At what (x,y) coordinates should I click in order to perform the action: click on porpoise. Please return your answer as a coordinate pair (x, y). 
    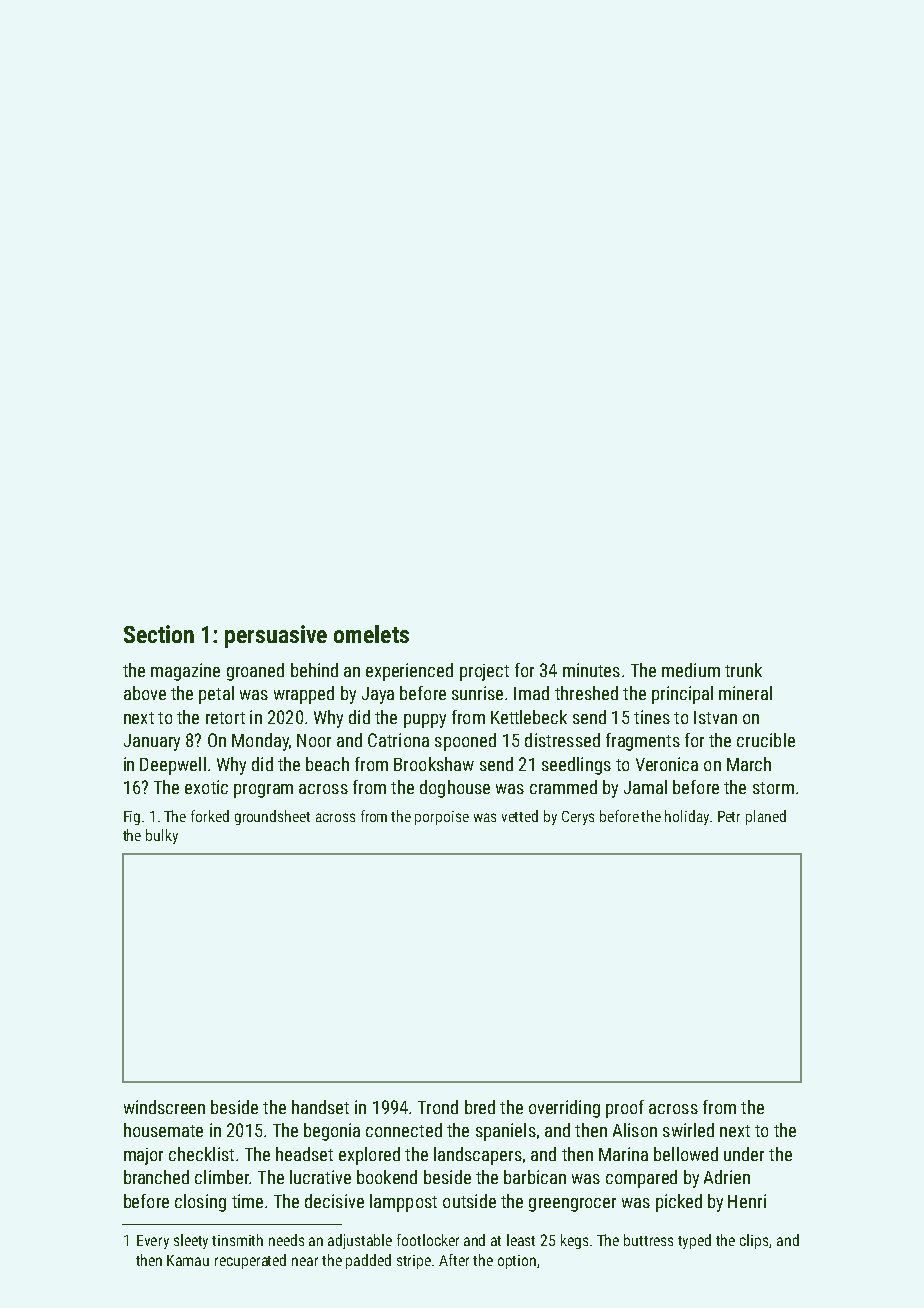
    Looking at the image, I should click on (442, 818).
